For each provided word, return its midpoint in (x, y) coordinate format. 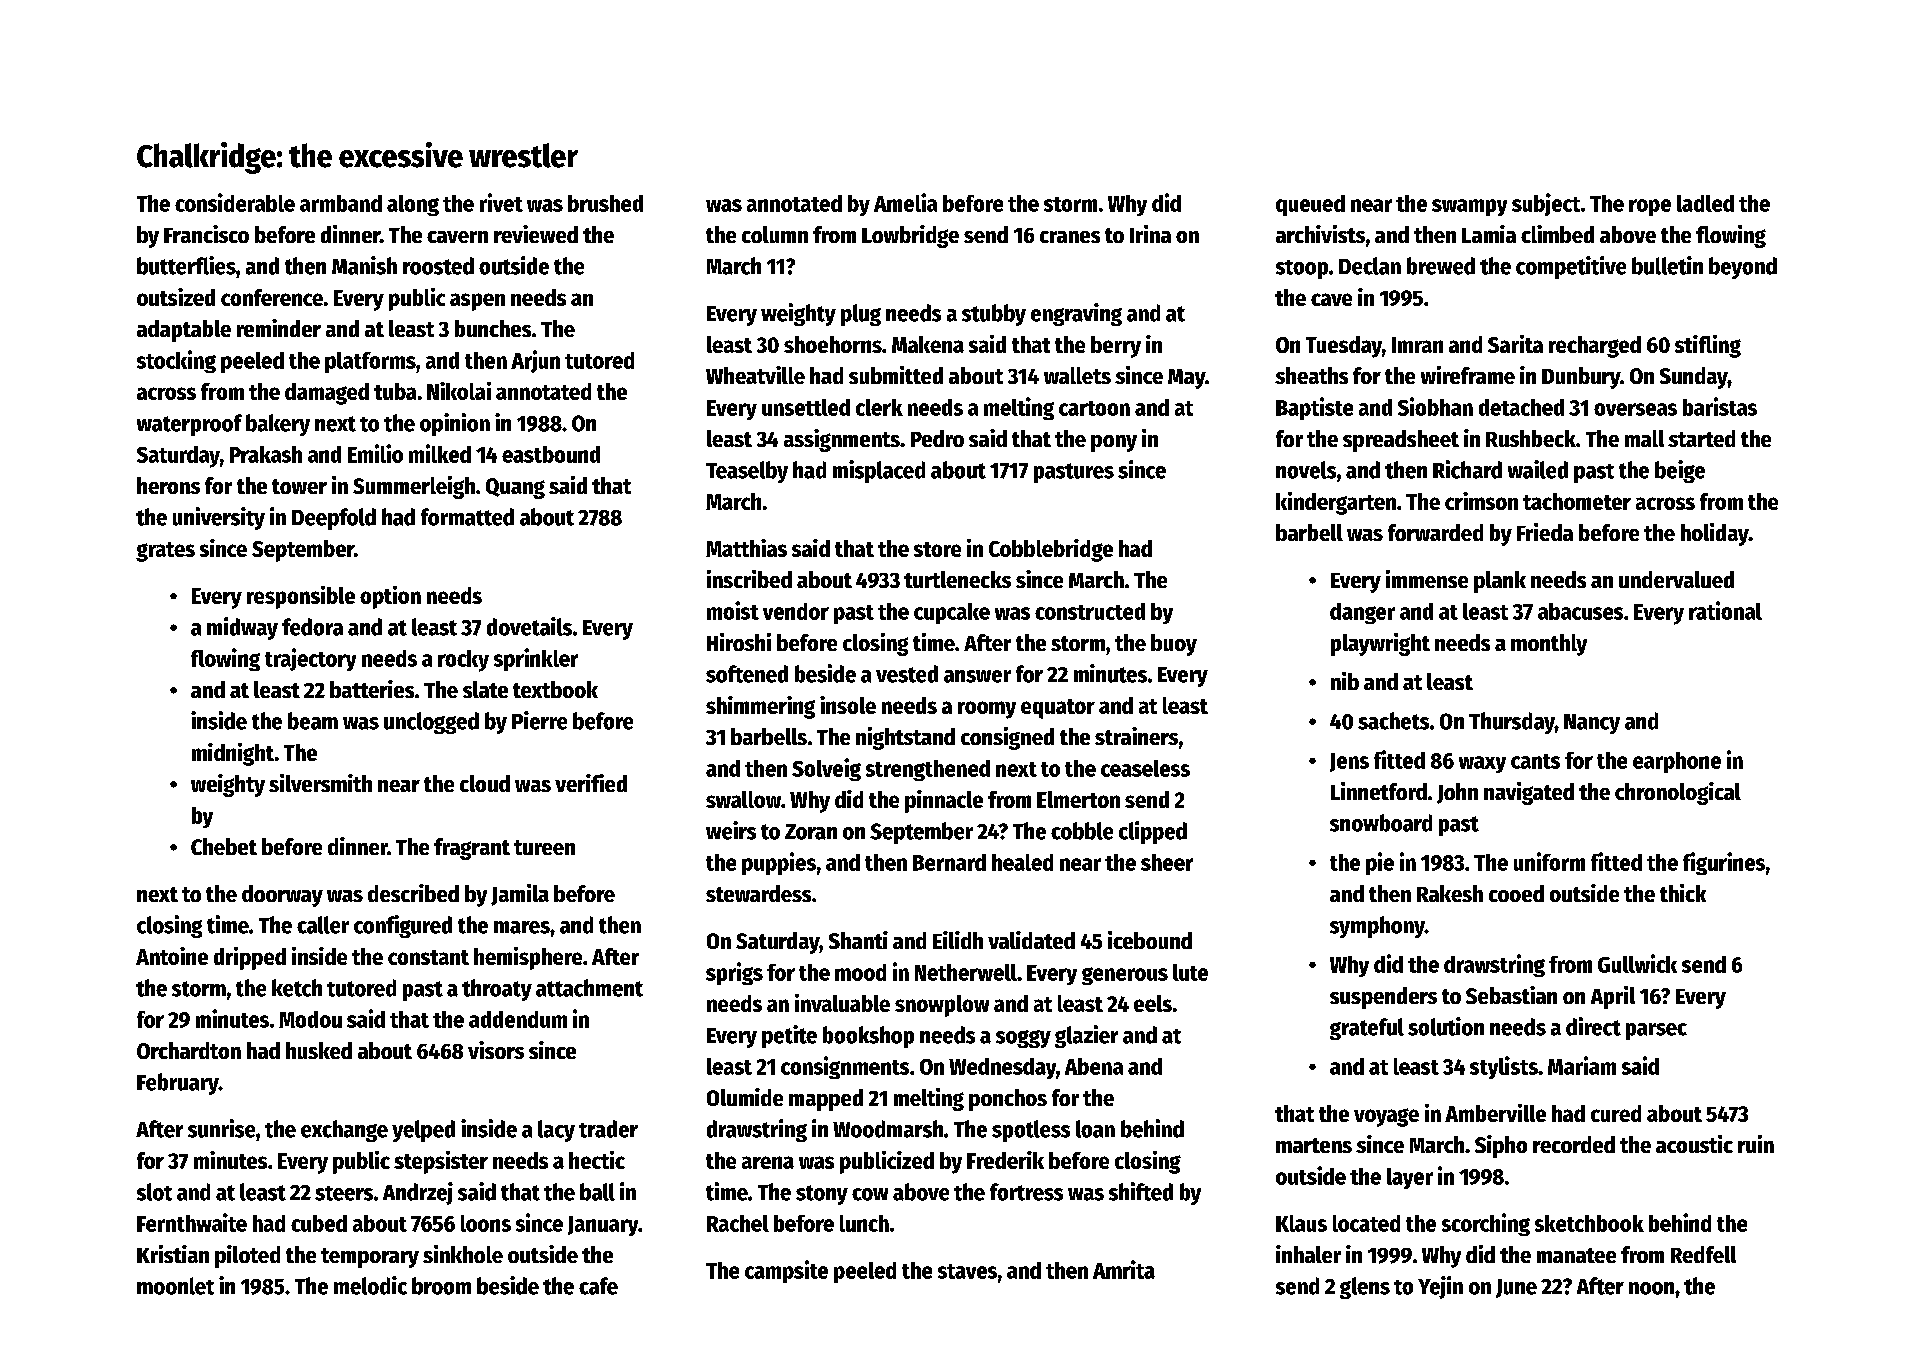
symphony (1377, 927)
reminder (279, 328)
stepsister (441, 1162)
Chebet (224, 846)
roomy (987, 710)
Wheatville (755, 375)
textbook (555, 689)
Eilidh (958, 940)
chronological (1678, 793)
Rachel (738, 1223)
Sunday (1694, 378)
